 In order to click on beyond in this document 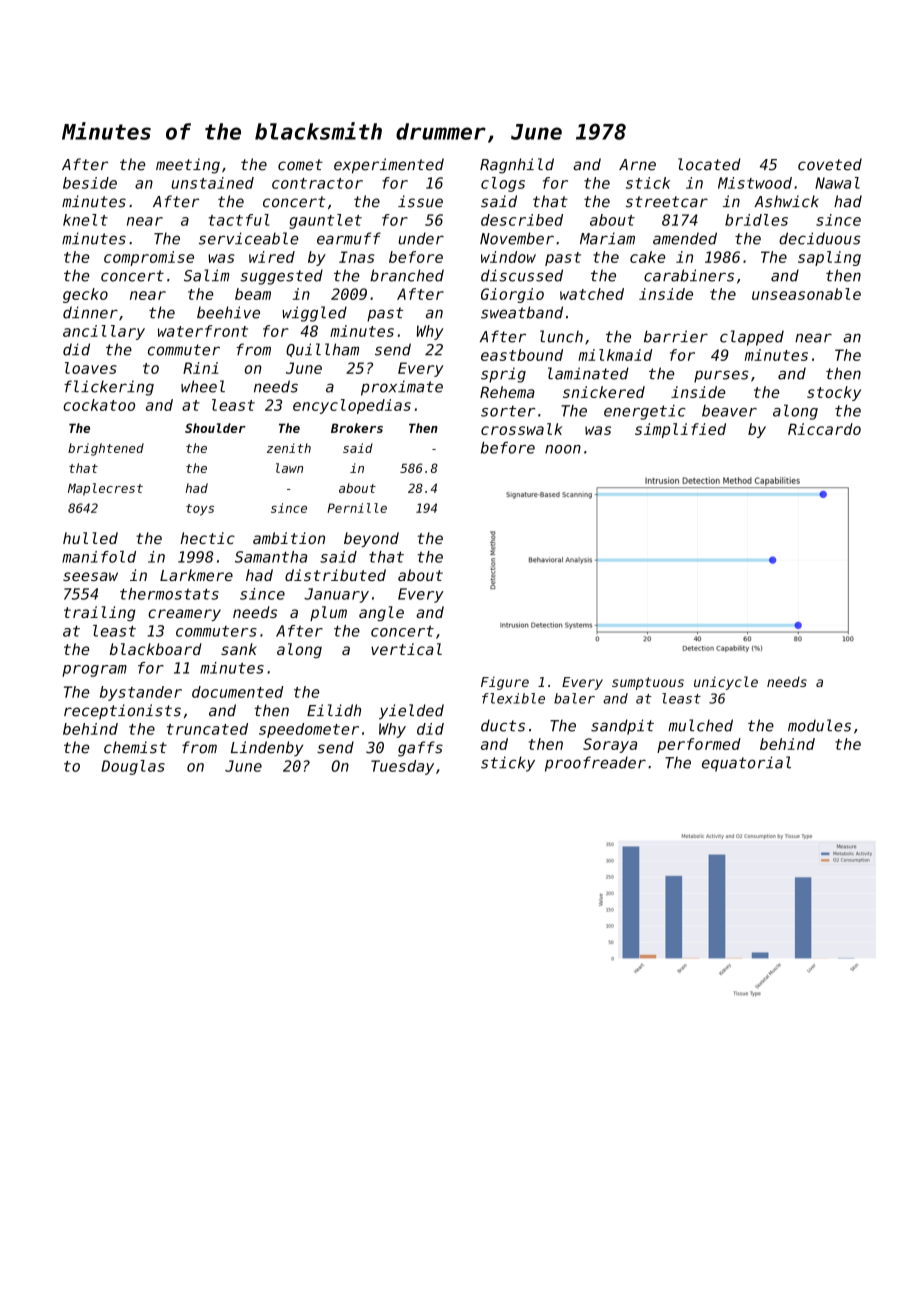, I will do `click(371, 539)`.
